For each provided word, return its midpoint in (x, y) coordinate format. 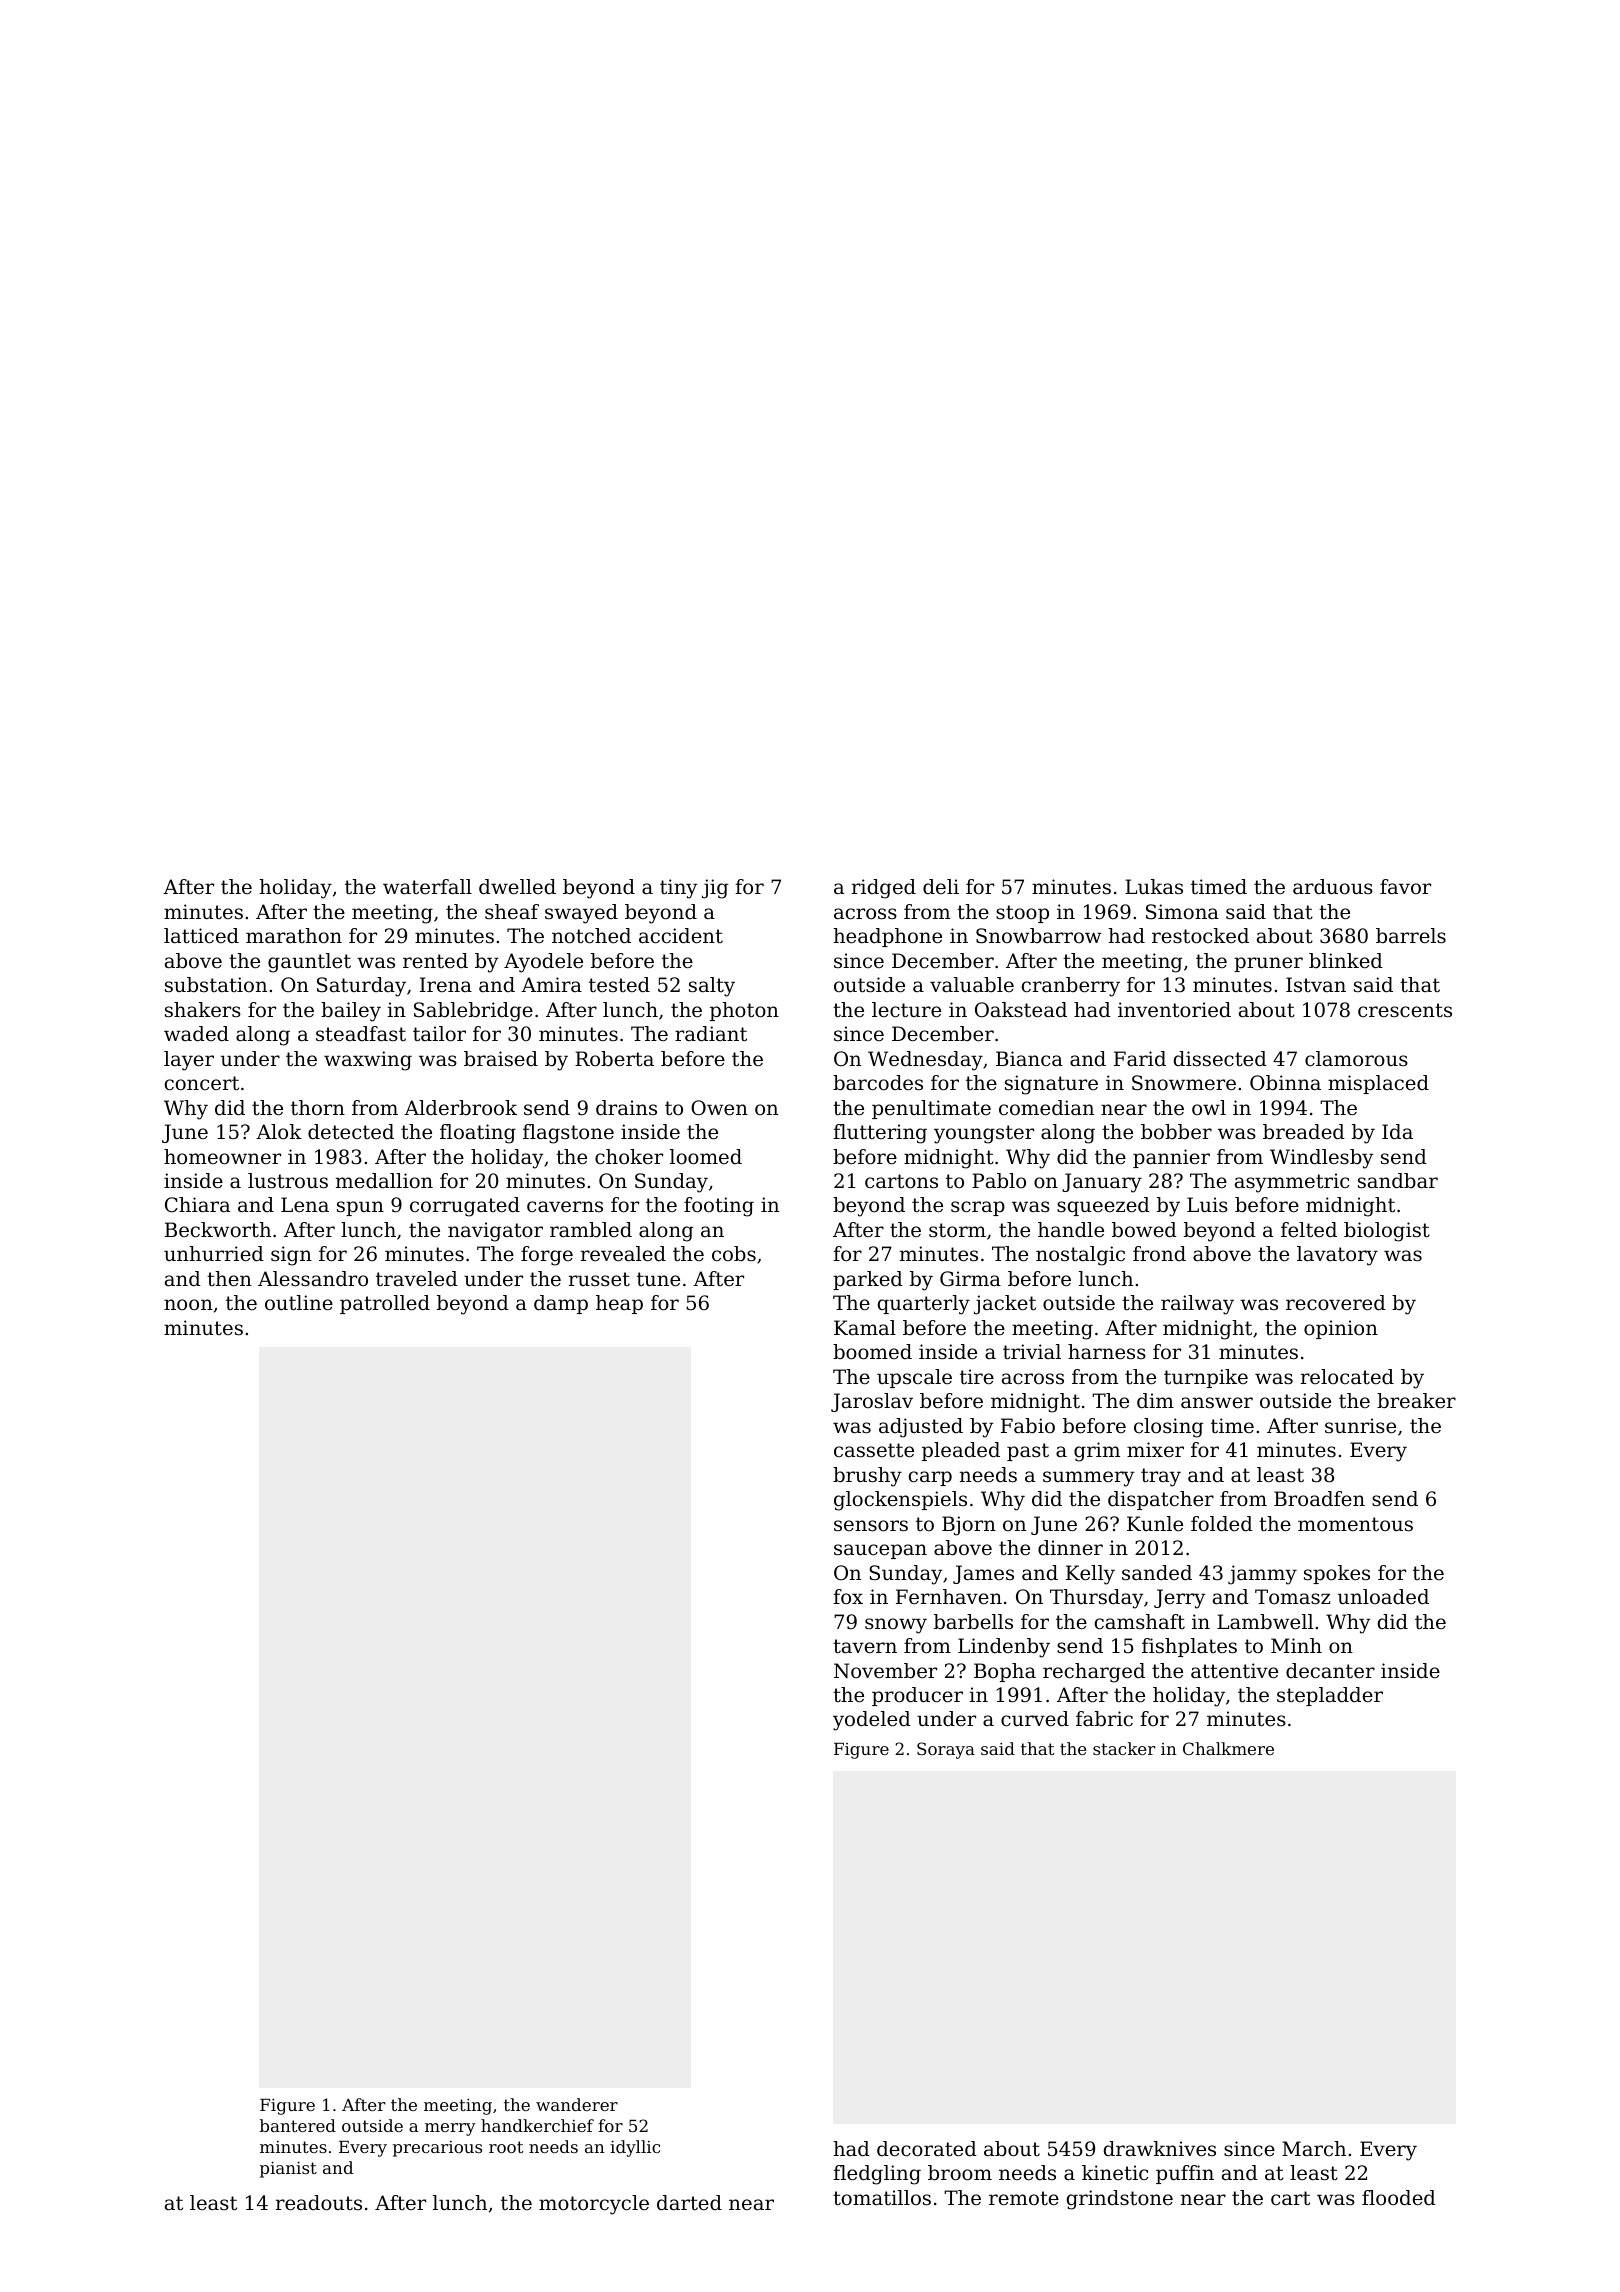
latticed (201, 936)
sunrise (1360, 1426)
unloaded (1383, 1597)
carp (930, 1478)
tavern (865, 1646)
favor (1405, 886)
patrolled (385, 1304)
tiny (679, 889)
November (885, 1671)
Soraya (946, 1750)
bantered (298, 2125)
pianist (288, 2169)
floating (478, 1134)
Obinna (1285, 1083)
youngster (984, 1134)
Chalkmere (1228, 1748)
